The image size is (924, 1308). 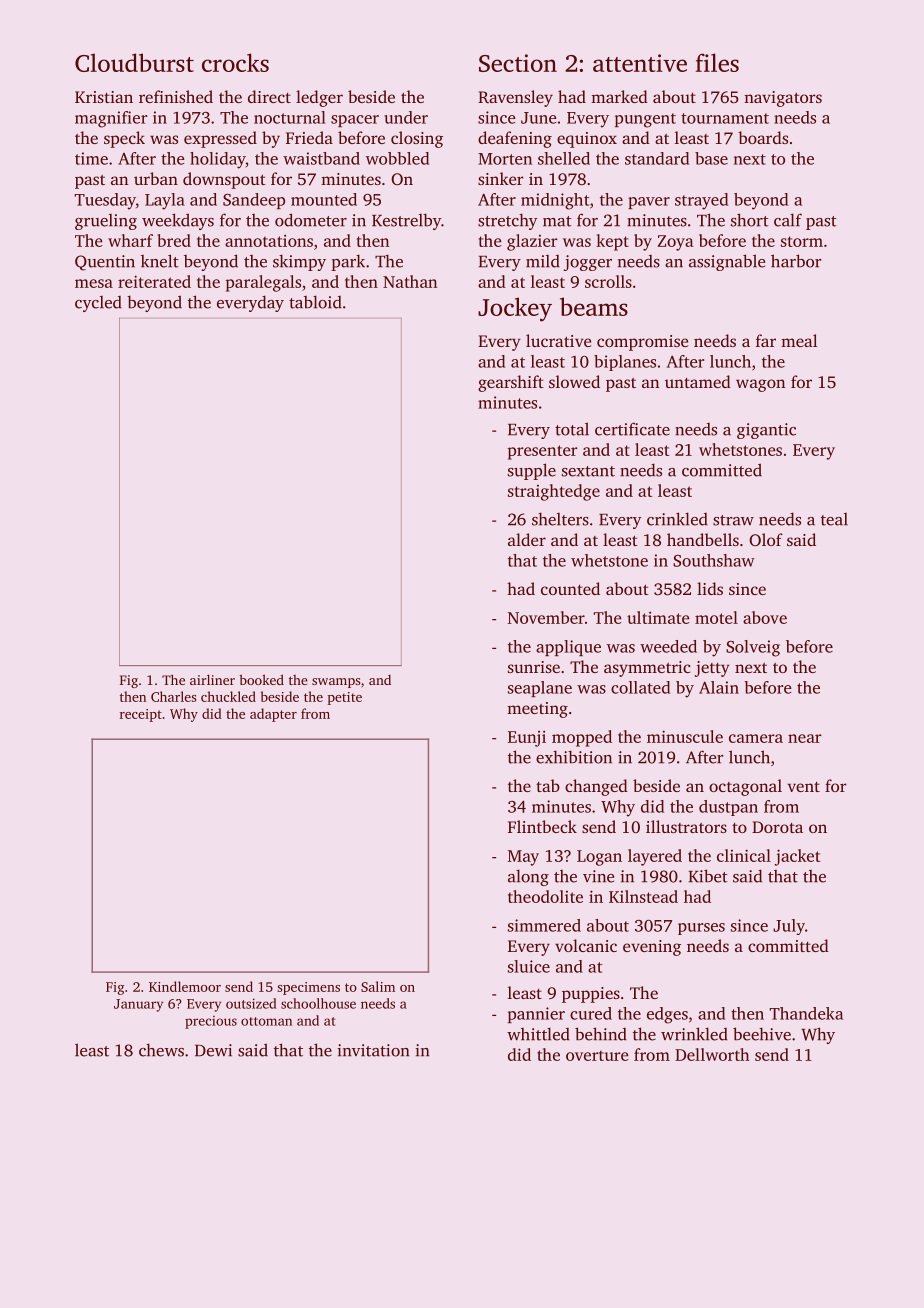 What do you see at coordinates (625, 363) in the screenshot?
I see `biplanes` at bounding box center [625, 363].
